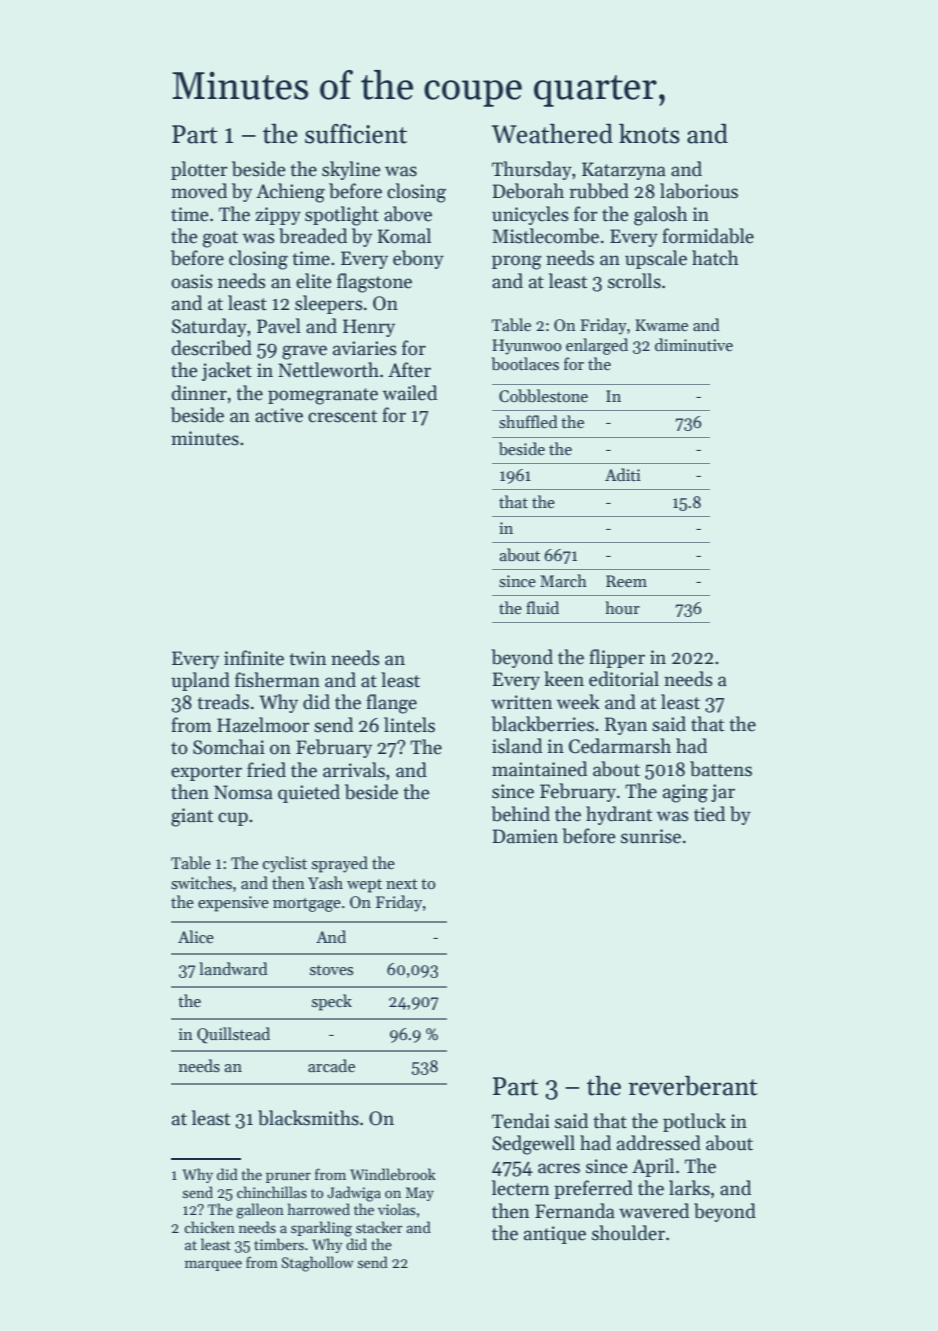 The height and width of the document is (1331, 938). What do you see at coordinates (263, 725) in the document?
I see `Hazelmoor` at bounding box center [263, 725].
